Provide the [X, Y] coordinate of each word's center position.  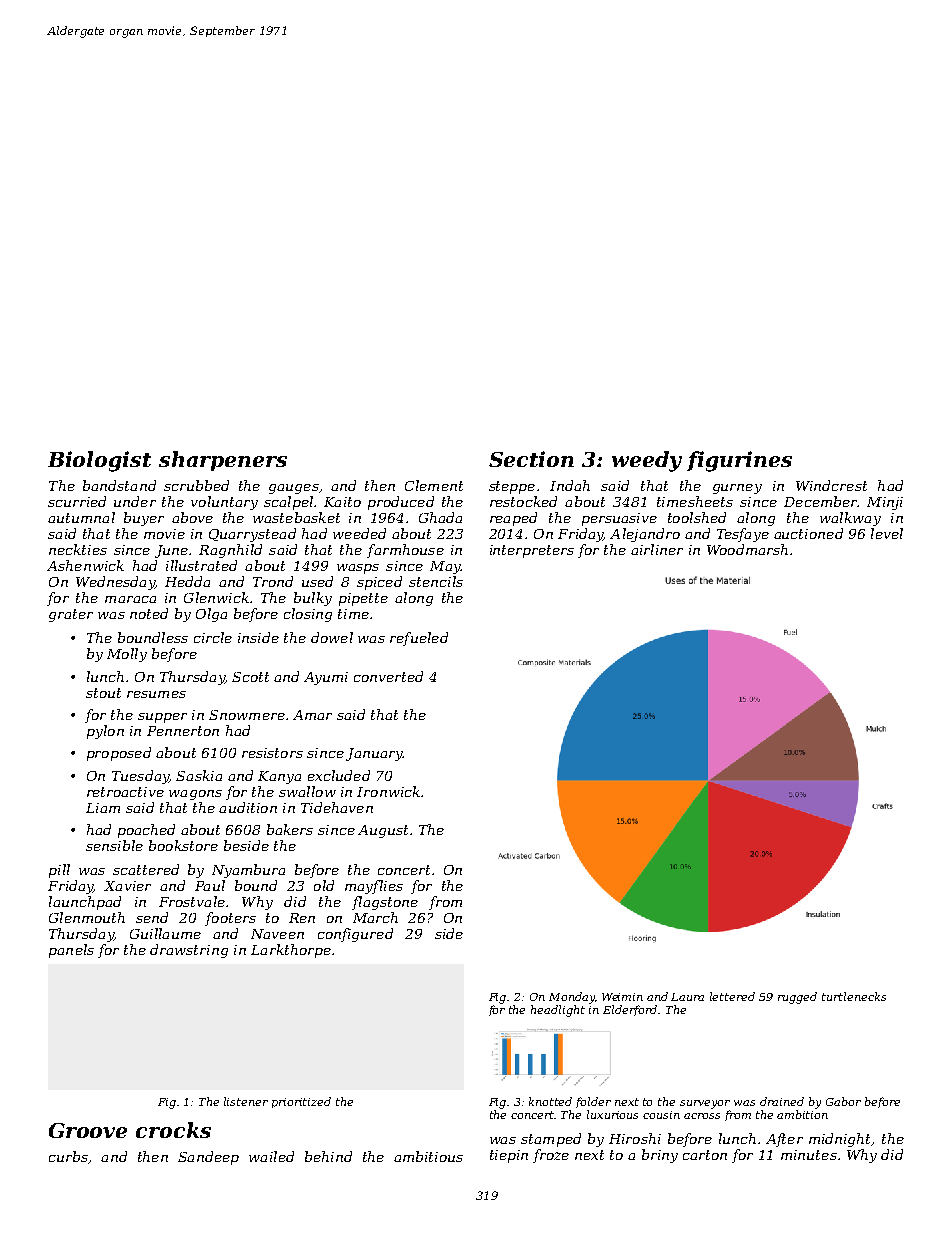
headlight [558, 1011]
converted [388, 676]
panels [71, 951]
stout [103, 693]
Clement [434, 485]
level [887, 533]
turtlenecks [854, 996]
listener [246, 1101]
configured [355, 935]
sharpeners [223, 461]
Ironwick [388, 791]
